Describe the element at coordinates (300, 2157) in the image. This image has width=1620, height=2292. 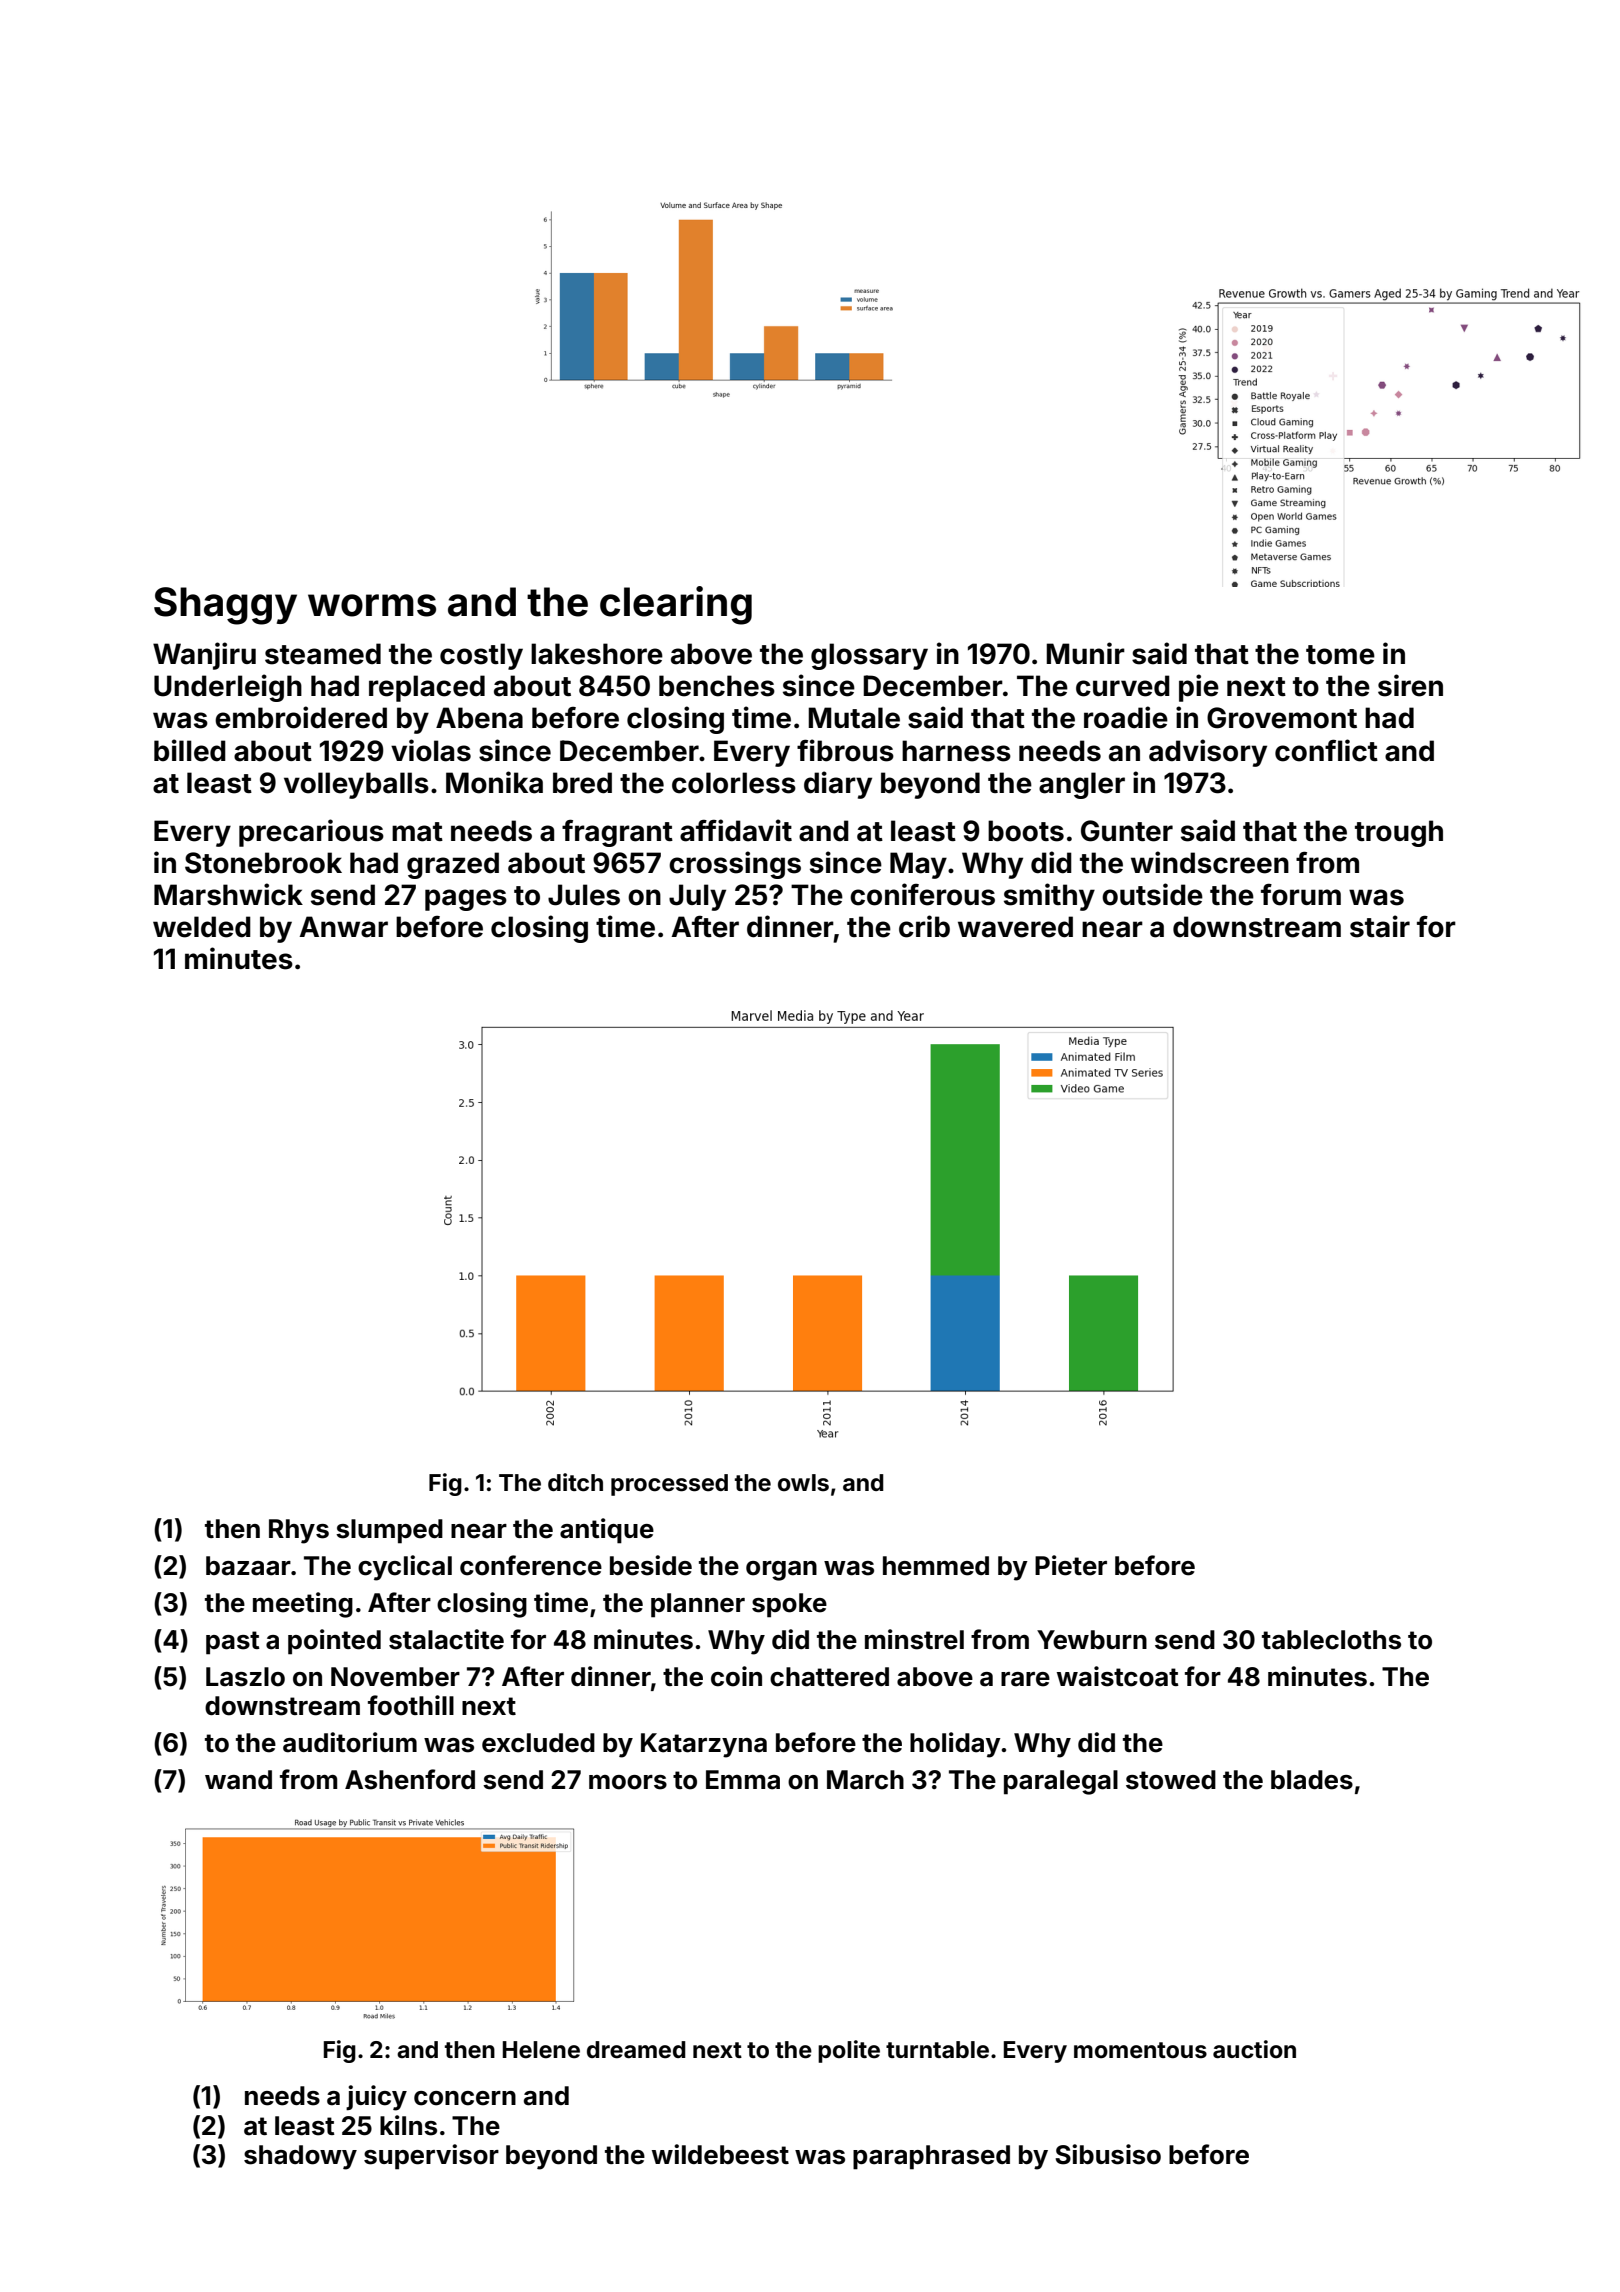
I see `shadowy` at that location.
